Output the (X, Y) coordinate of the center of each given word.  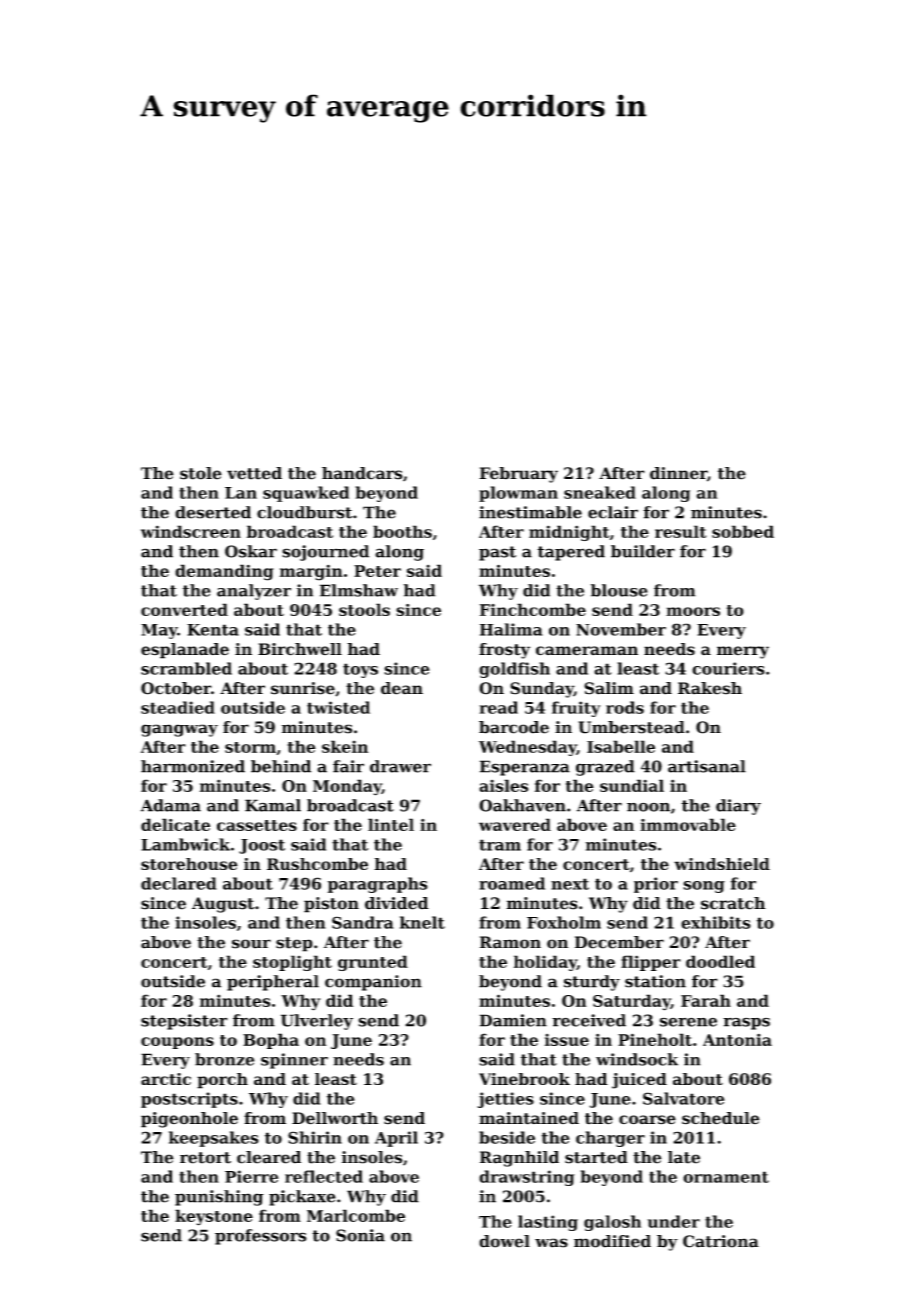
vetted (254, 473)
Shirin (315, 1137)
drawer (400, 766)
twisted (338, 707)
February (518, 475)
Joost (262, 846)
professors (261, 1237)
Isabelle (621, 746)
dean (402, 688)
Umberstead (631, 727)
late (684, 1157)
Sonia (360, 1235)
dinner (678, 473)
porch (222, 1081)
